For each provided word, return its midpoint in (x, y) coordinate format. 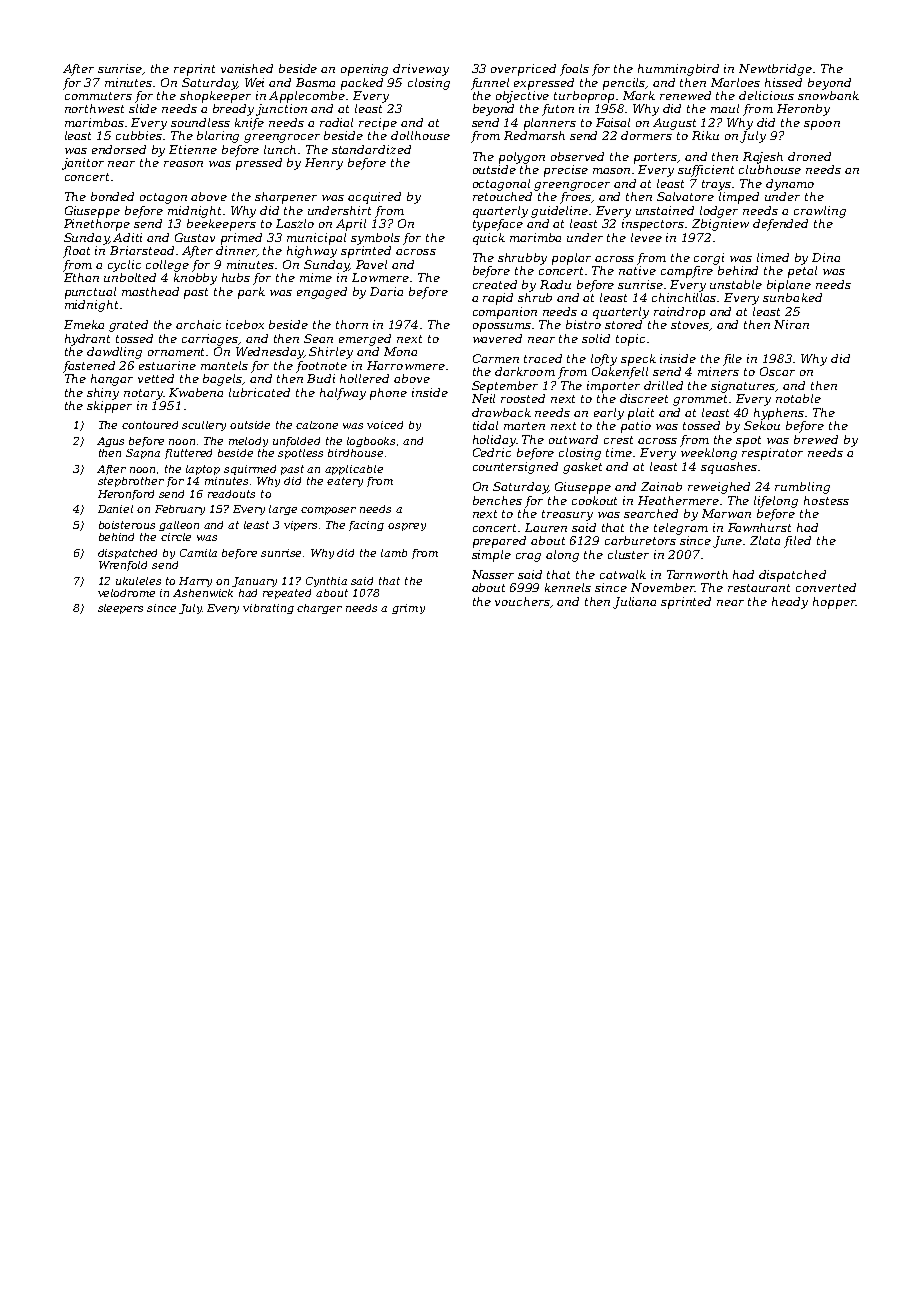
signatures (743, 387)
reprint (194, 70)
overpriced (523, 70)
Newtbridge (775, 70)
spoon (822, 125)
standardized (371, 149)
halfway (343, 394)
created (495, 284)
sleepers (120, 609)
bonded (112, 196)
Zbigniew (720, 225)
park (251, 293)
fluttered (188, 454)
